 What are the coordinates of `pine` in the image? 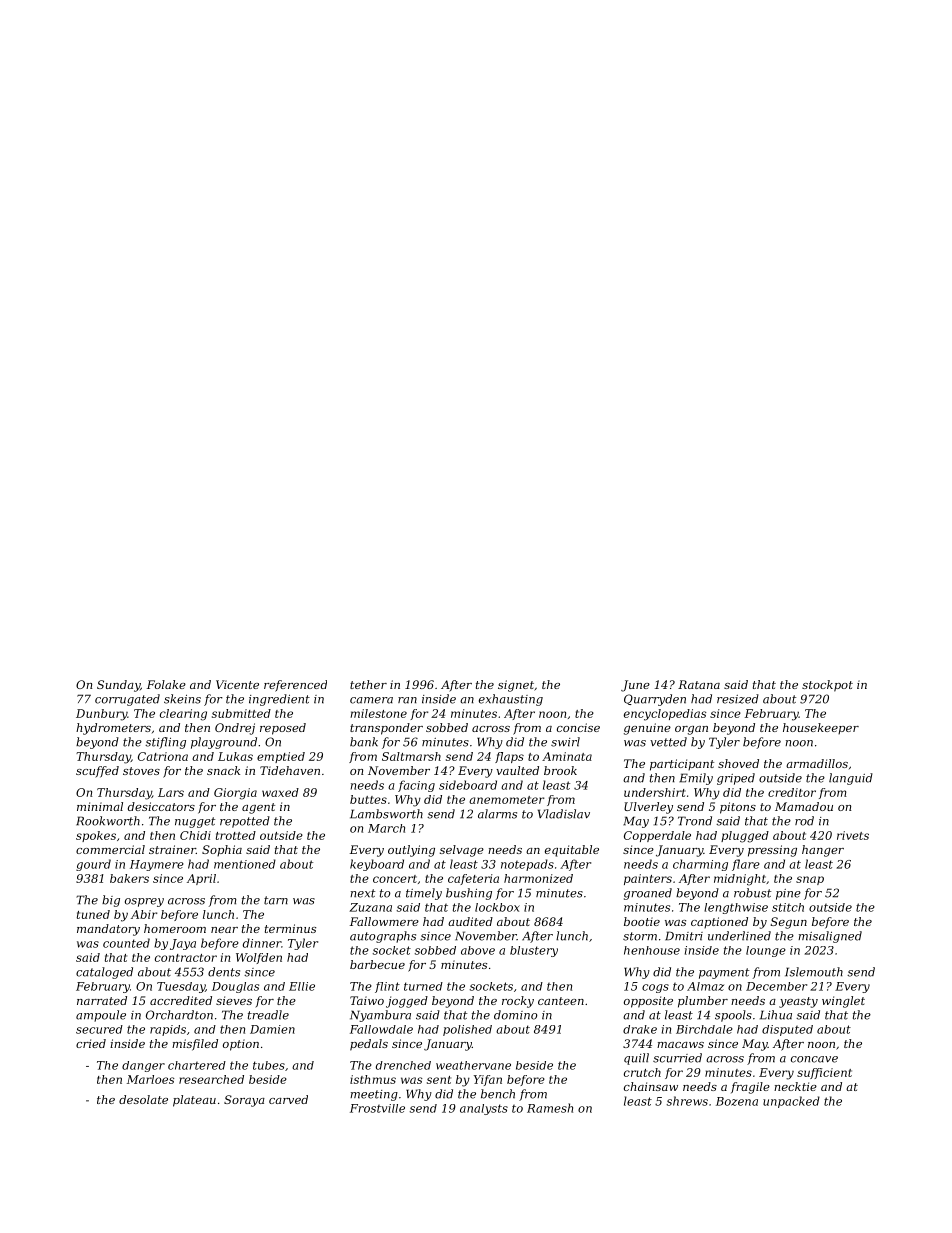 It's located at (788, 894).
